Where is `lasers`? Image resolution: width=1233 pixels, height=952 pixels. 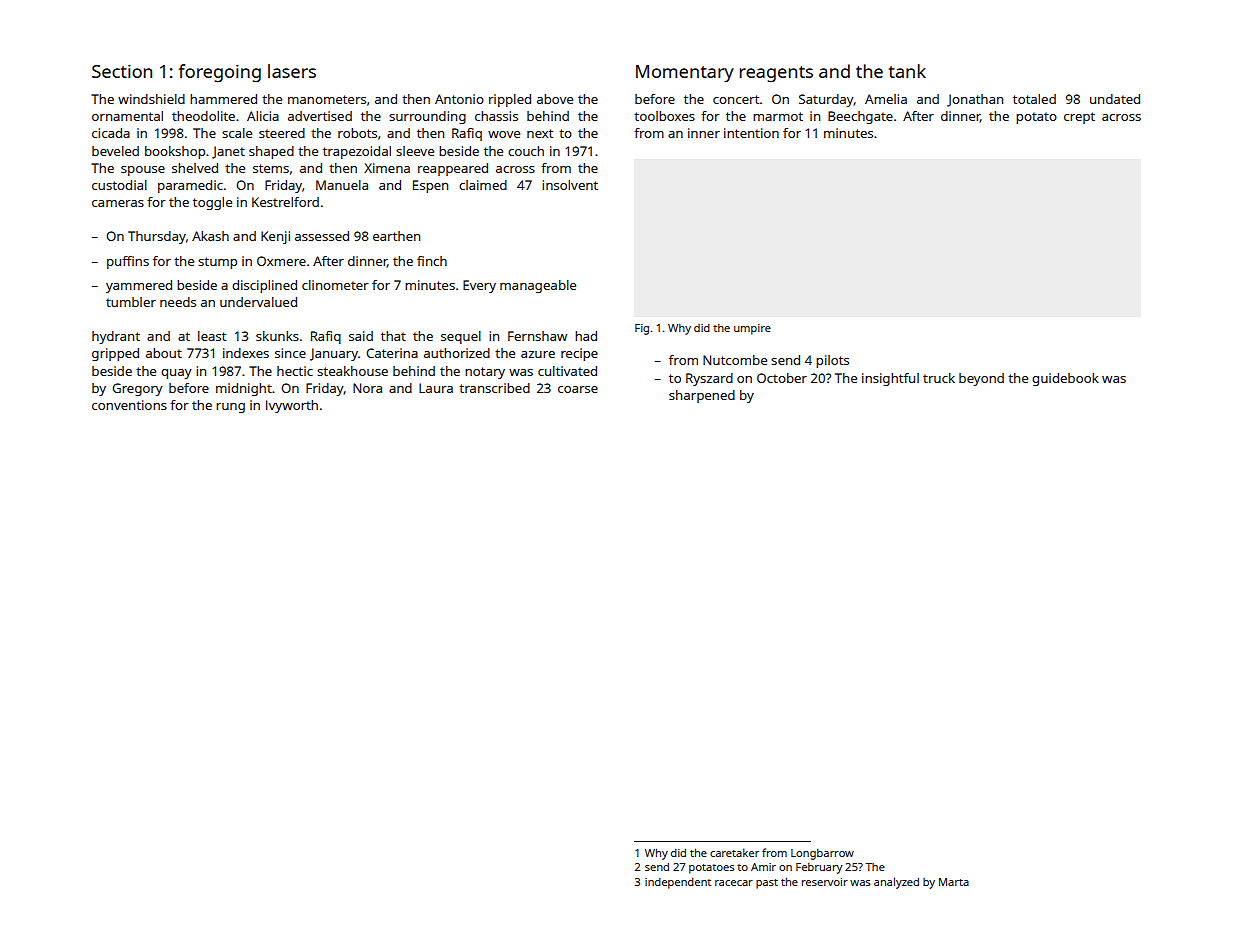
lasers is located at coordinates (292, 71).
